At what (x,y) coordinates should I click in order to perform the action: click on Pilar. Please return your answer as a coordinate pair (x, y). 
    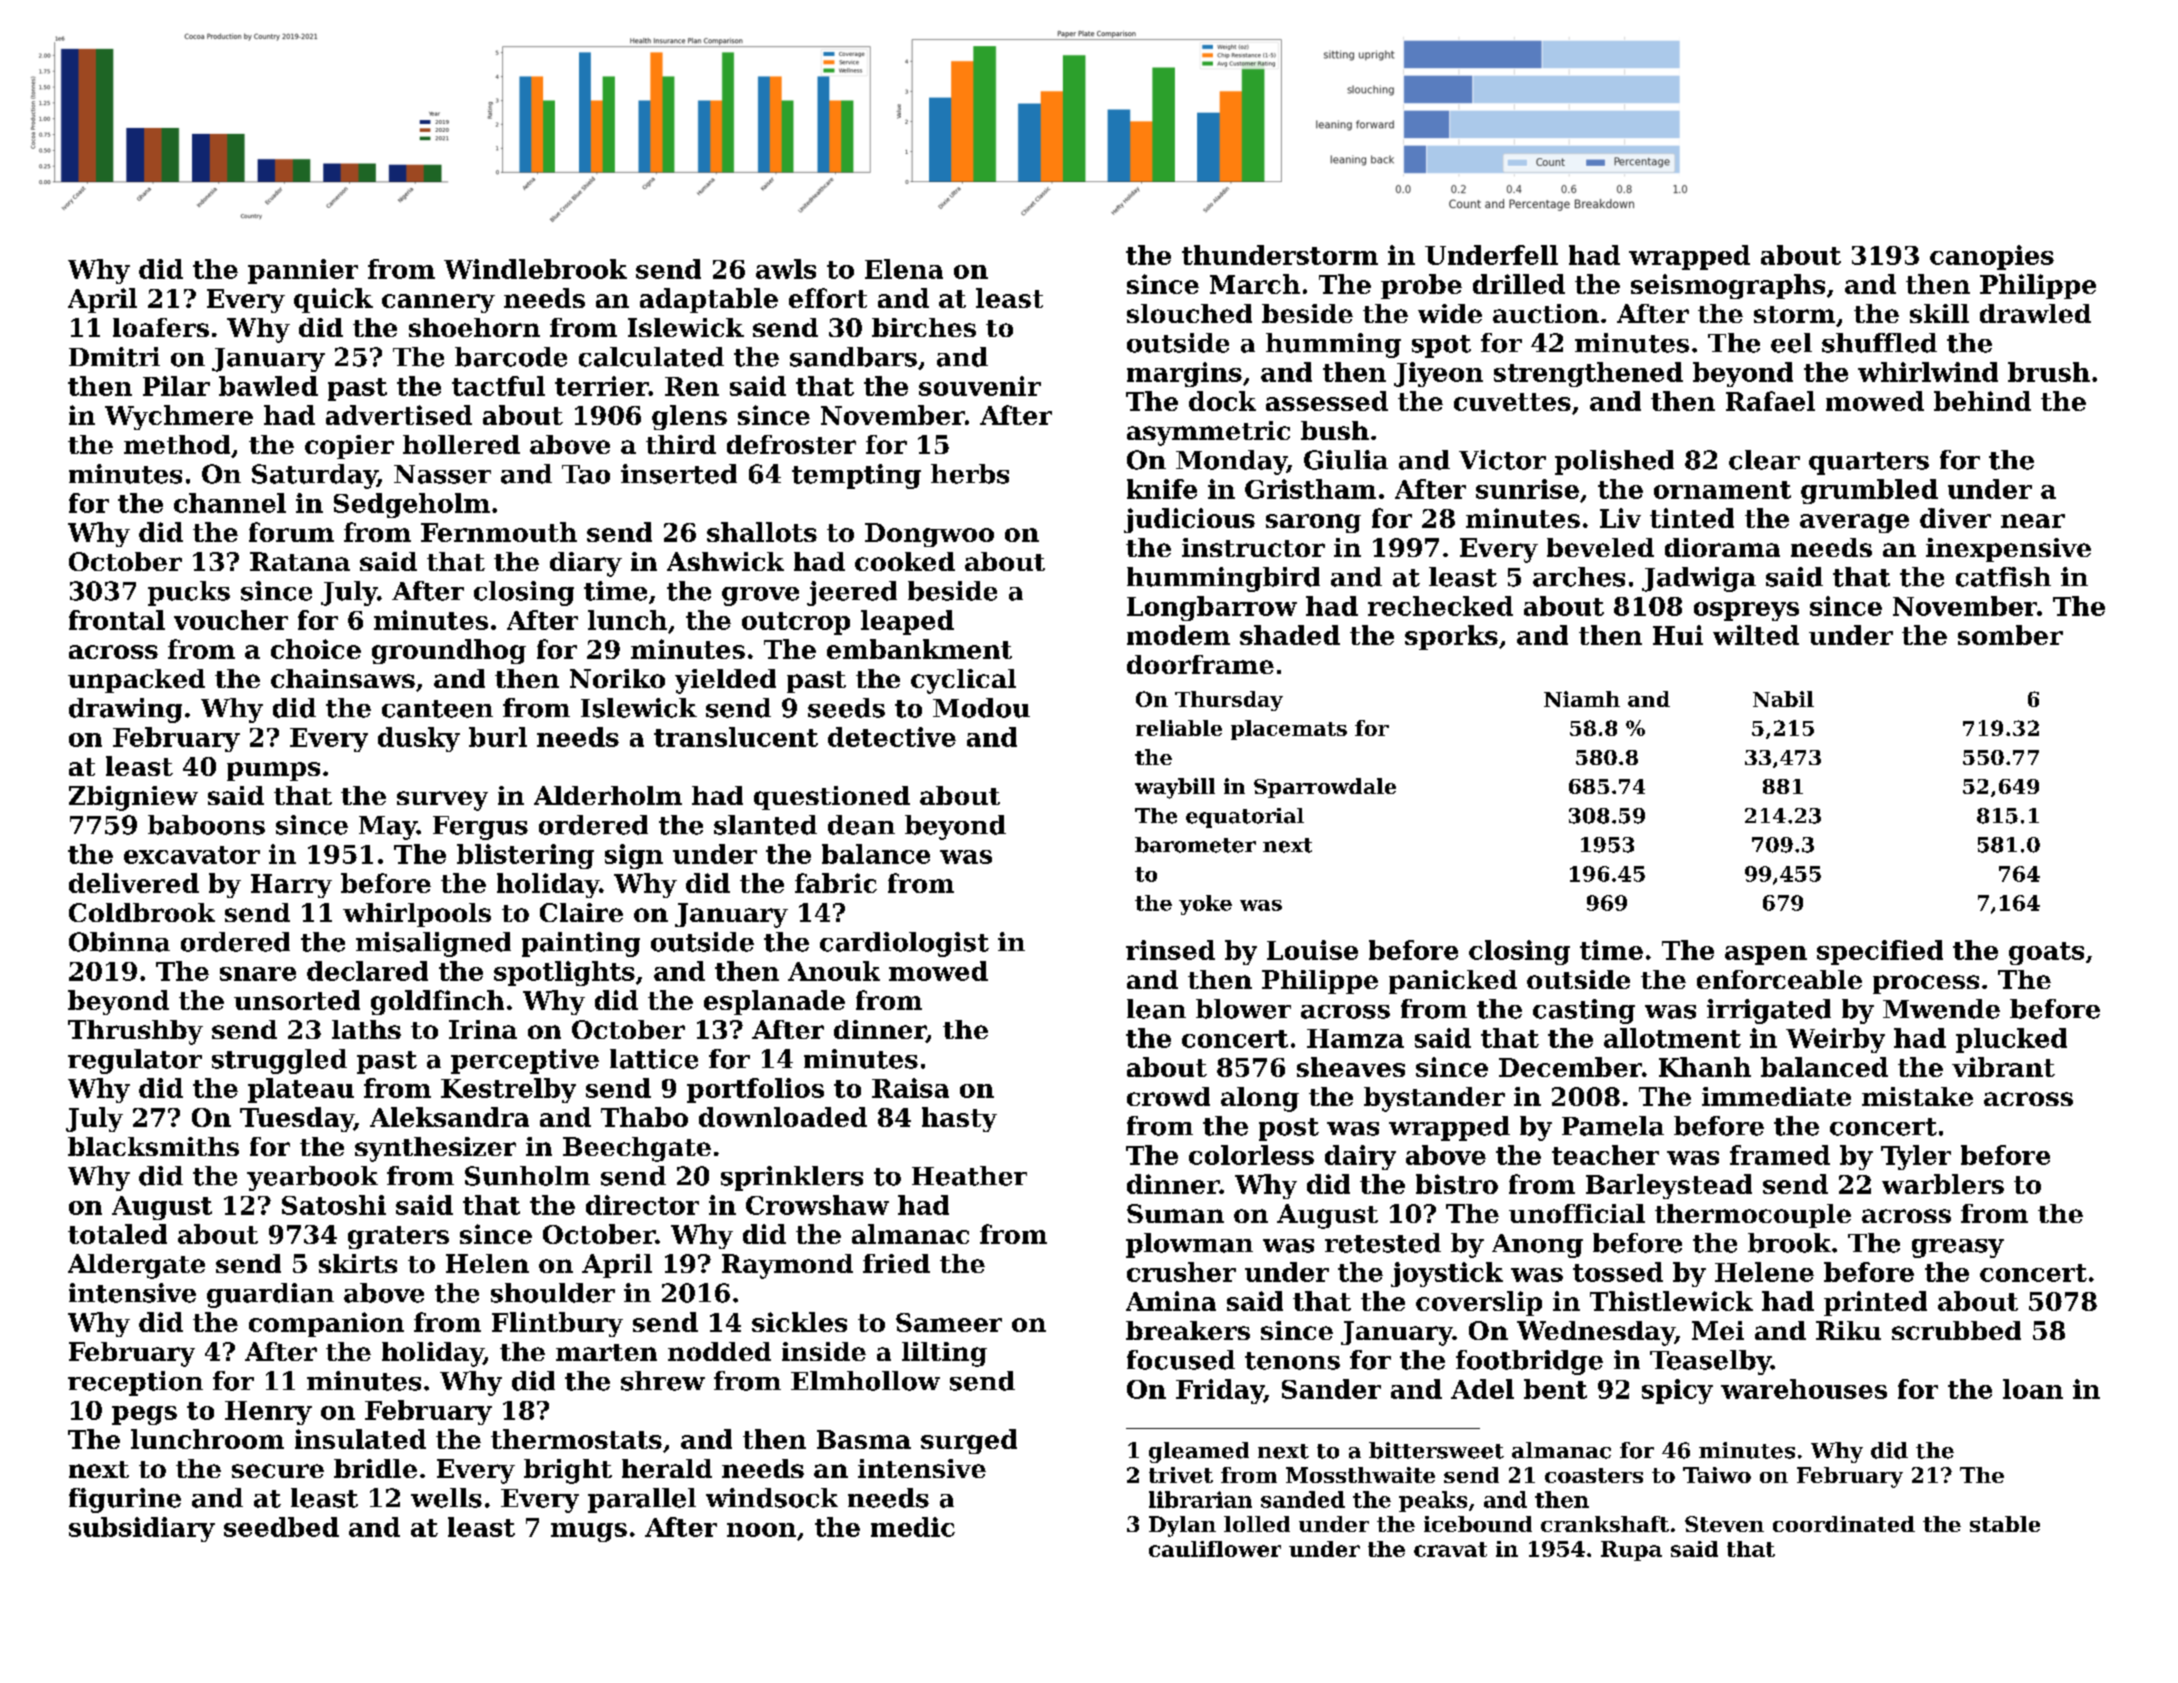
    Looking at the image, I should click on (176, 386).
